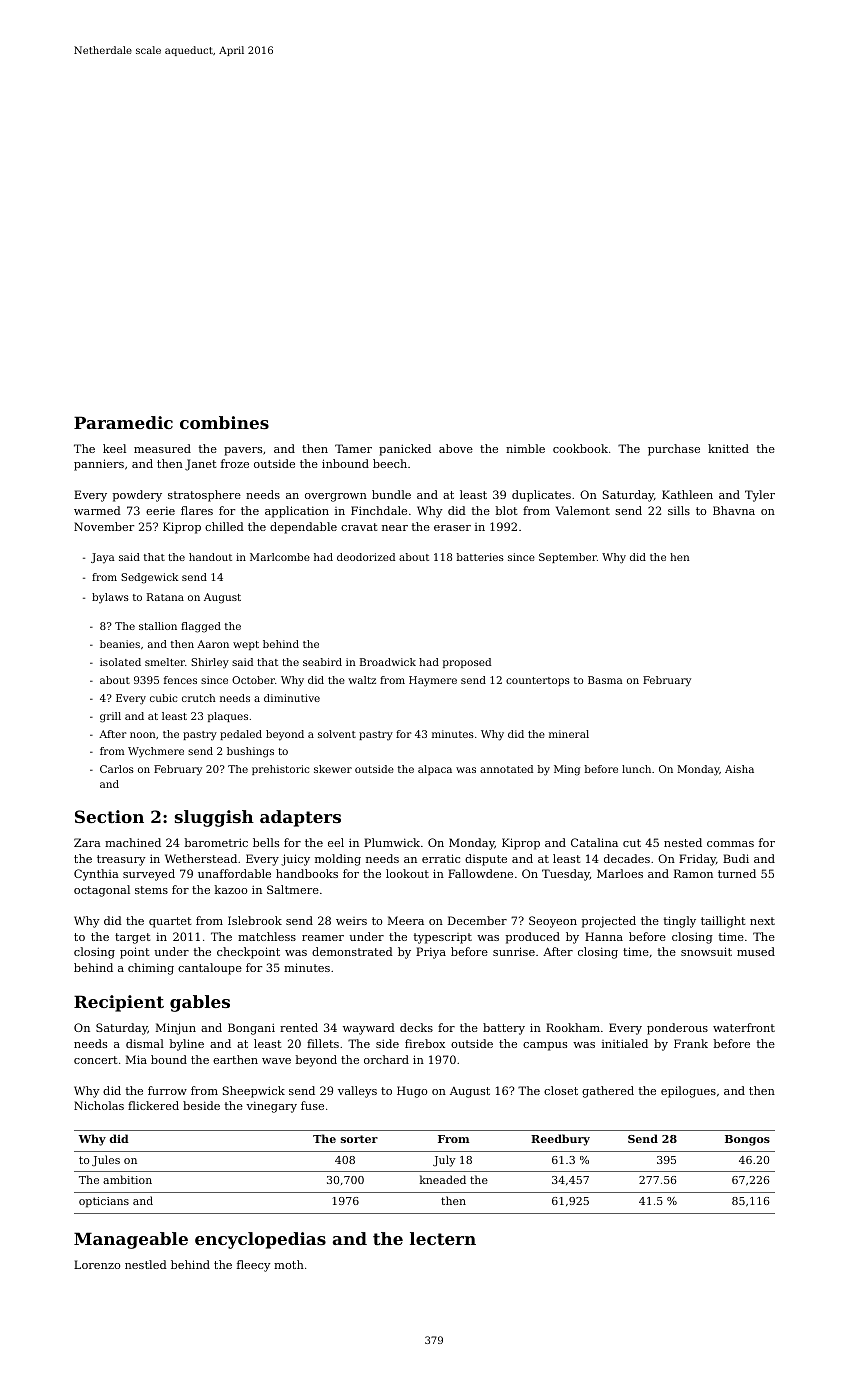  Describe the element at coordinates (560, 1140) in the screenshot. I see `Reedbury` at that location.
